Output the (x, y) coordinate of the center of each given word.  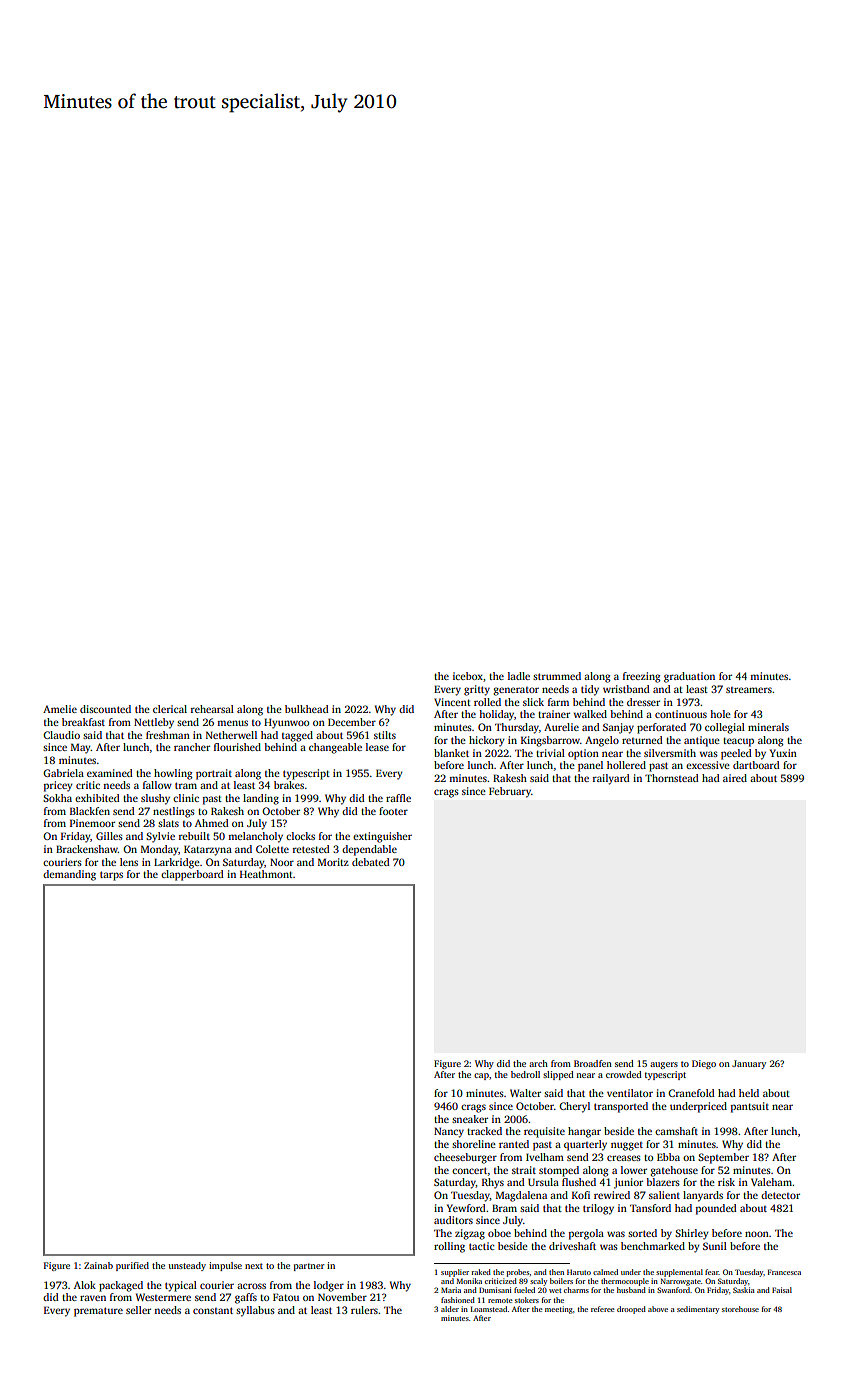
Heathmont (266, 874)
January (749, 1064)
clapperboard (192, 875)
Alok (85, 1285)
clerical (170, 709)
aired (735, 778)
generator (516, 691)
